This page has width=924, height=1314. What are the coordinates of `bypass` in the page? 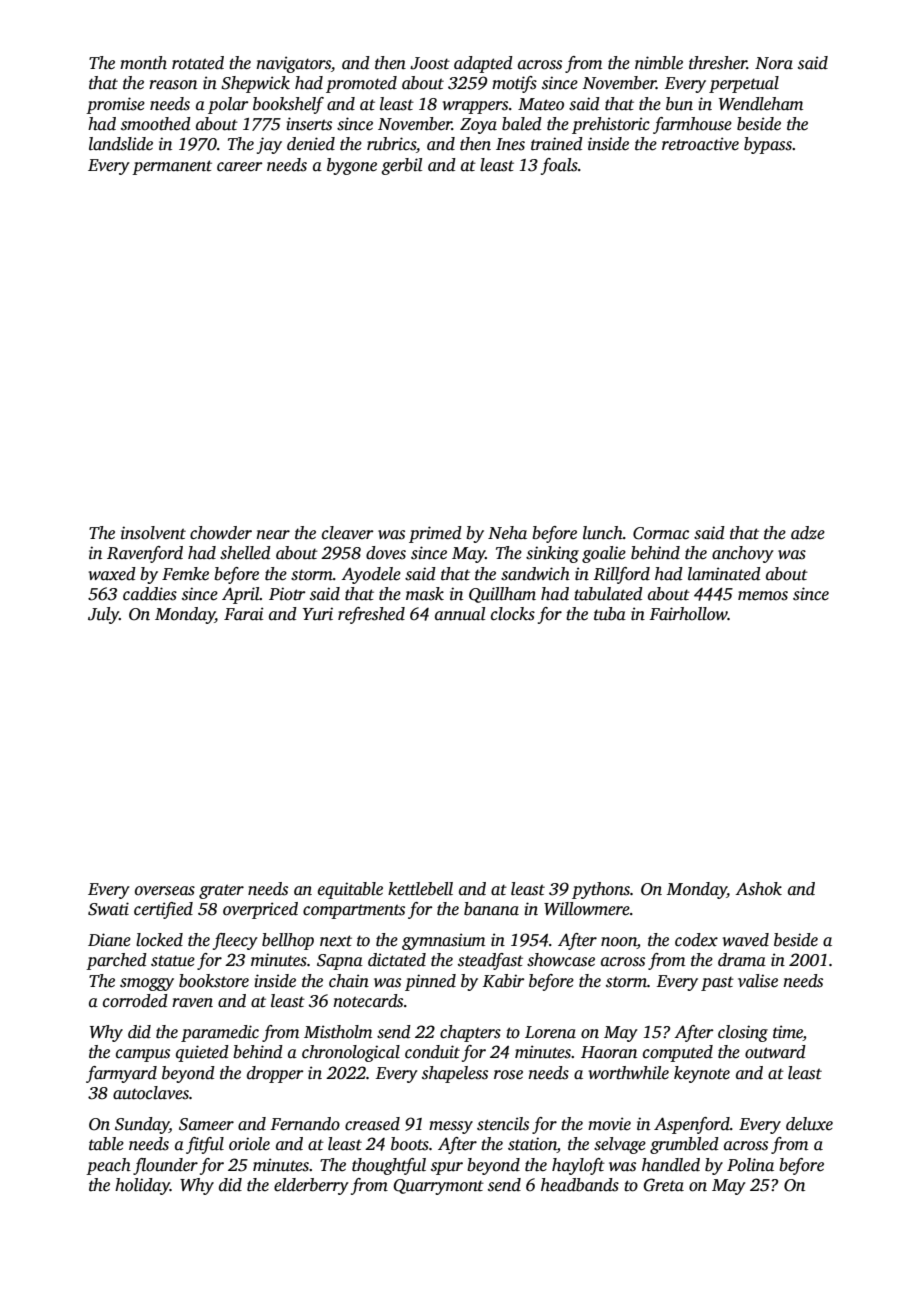 It's located at (768, 145).
